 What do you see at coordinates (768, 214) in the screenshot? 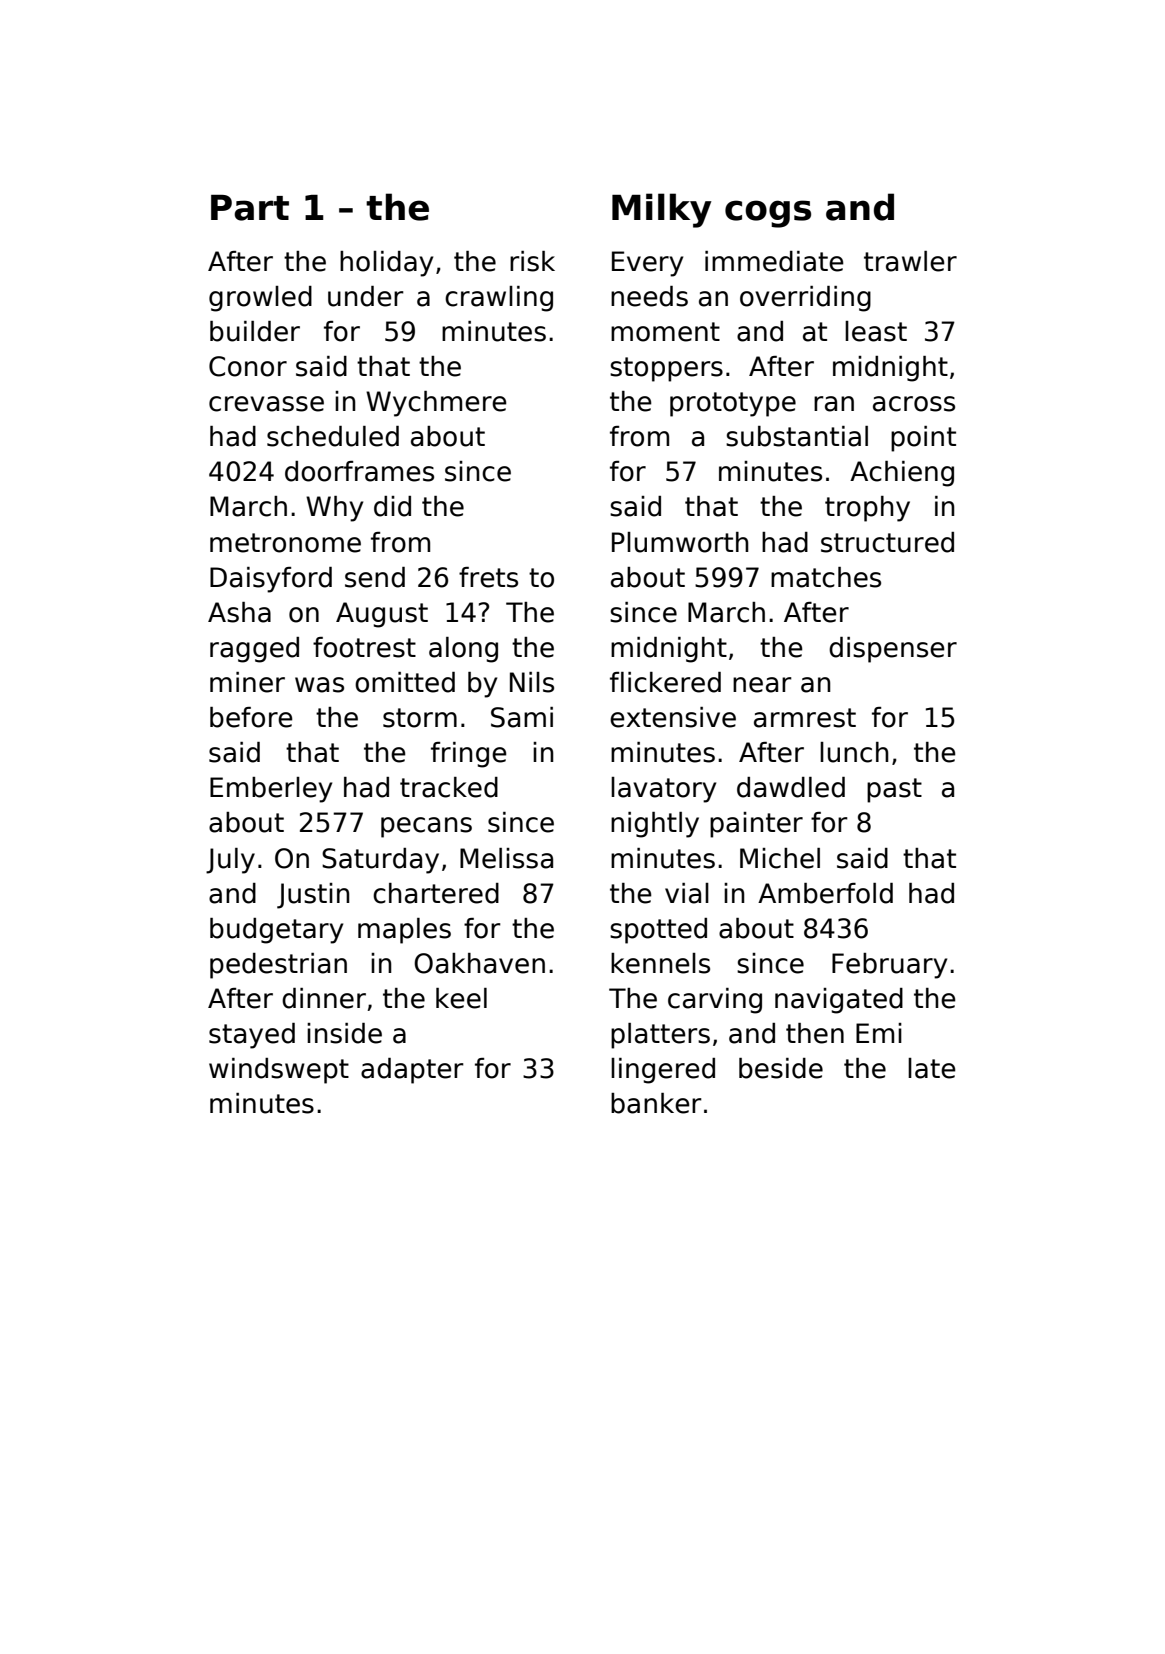
I see `cogs` at bounding box center [768, 214].
